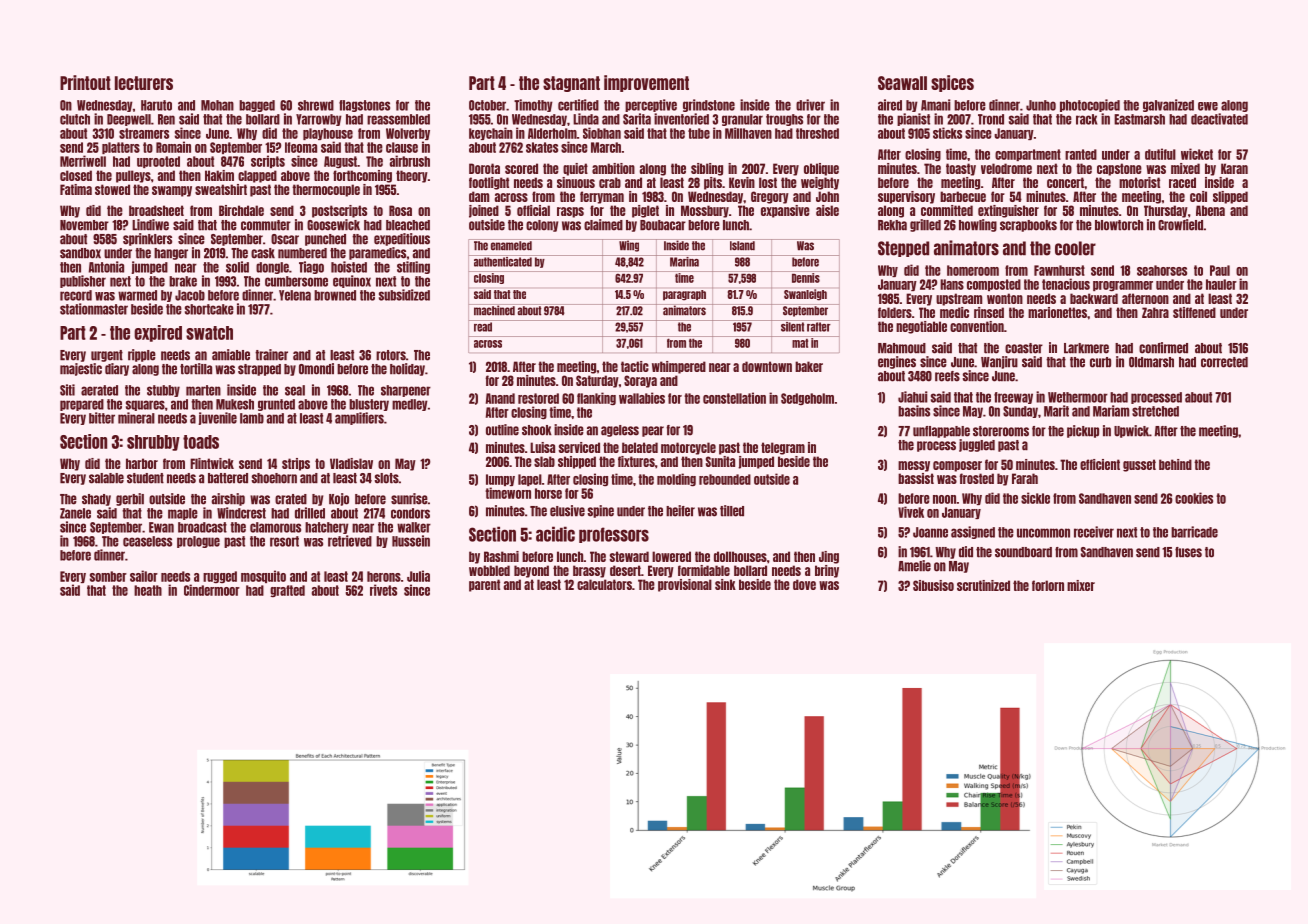  What do you see at coordinates (411, 541) in the image?
I see `Hussein` at bounding box center [411, 541].
